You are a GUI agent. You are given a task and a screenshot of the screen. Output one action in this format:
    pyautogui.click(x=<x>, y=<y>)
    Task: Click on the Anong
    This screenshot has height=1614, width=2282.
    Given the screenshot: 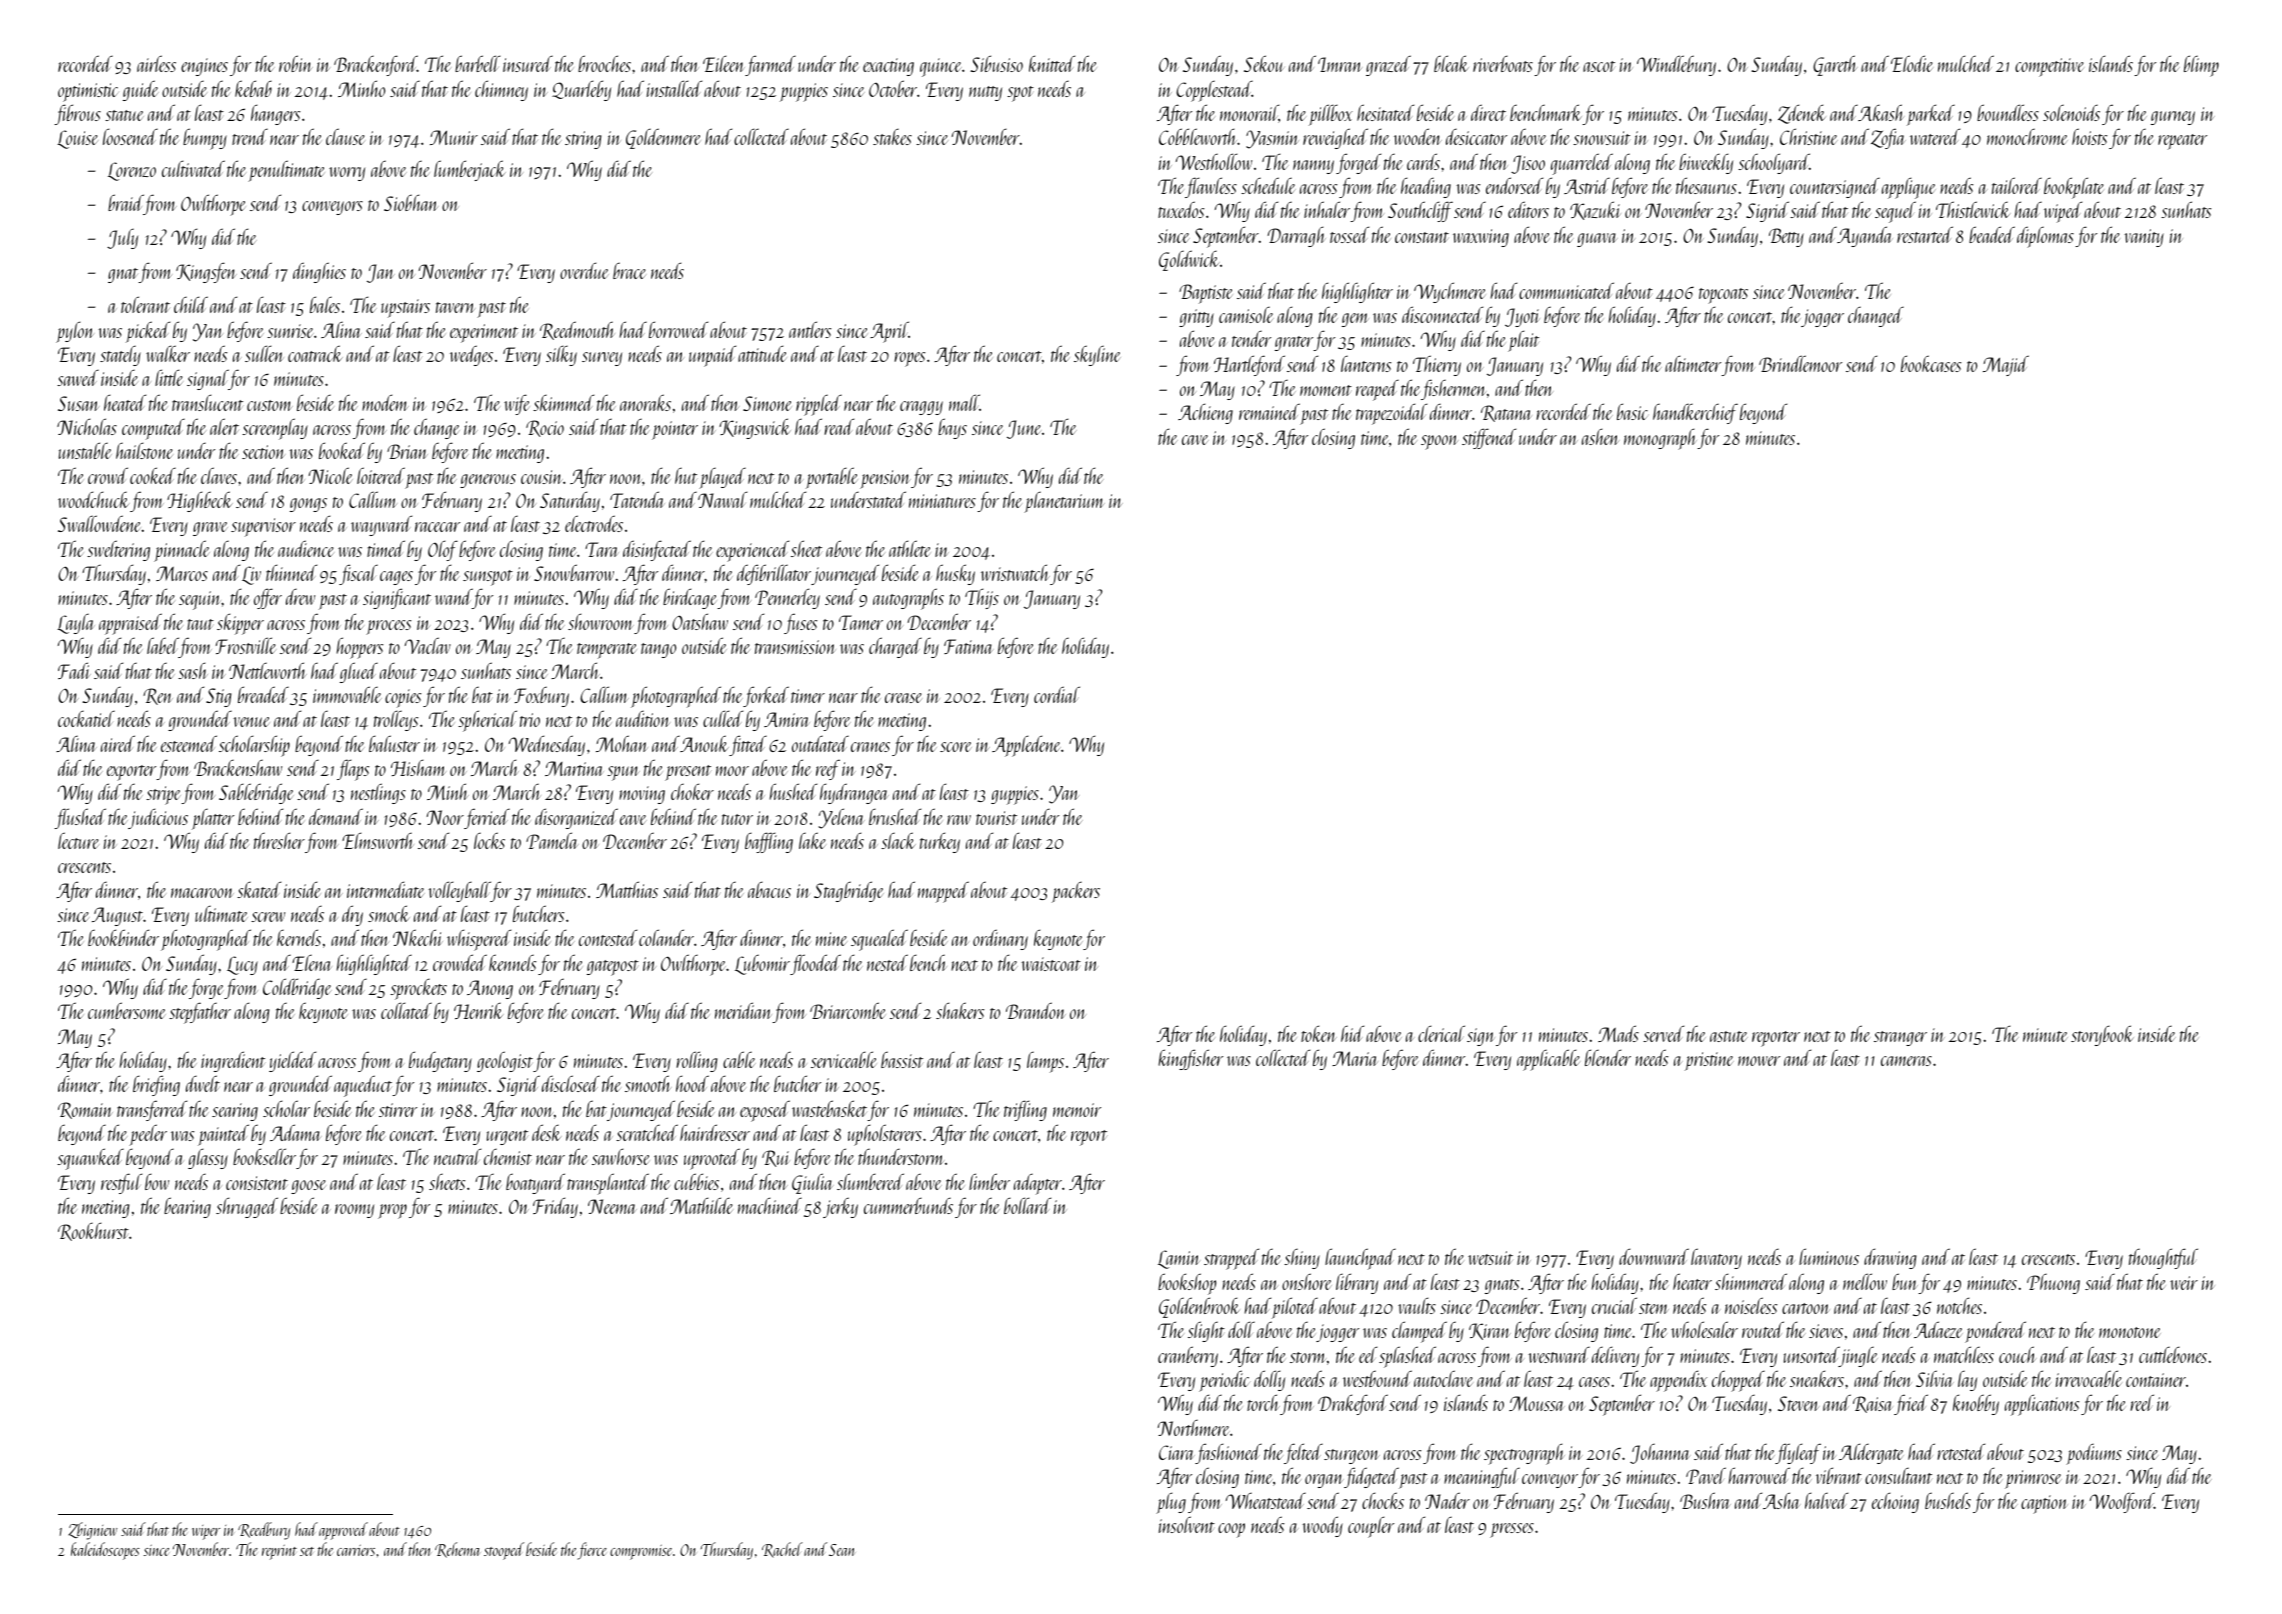 What is the action you would take?
    pyautogui.click(x=490, y=989)
